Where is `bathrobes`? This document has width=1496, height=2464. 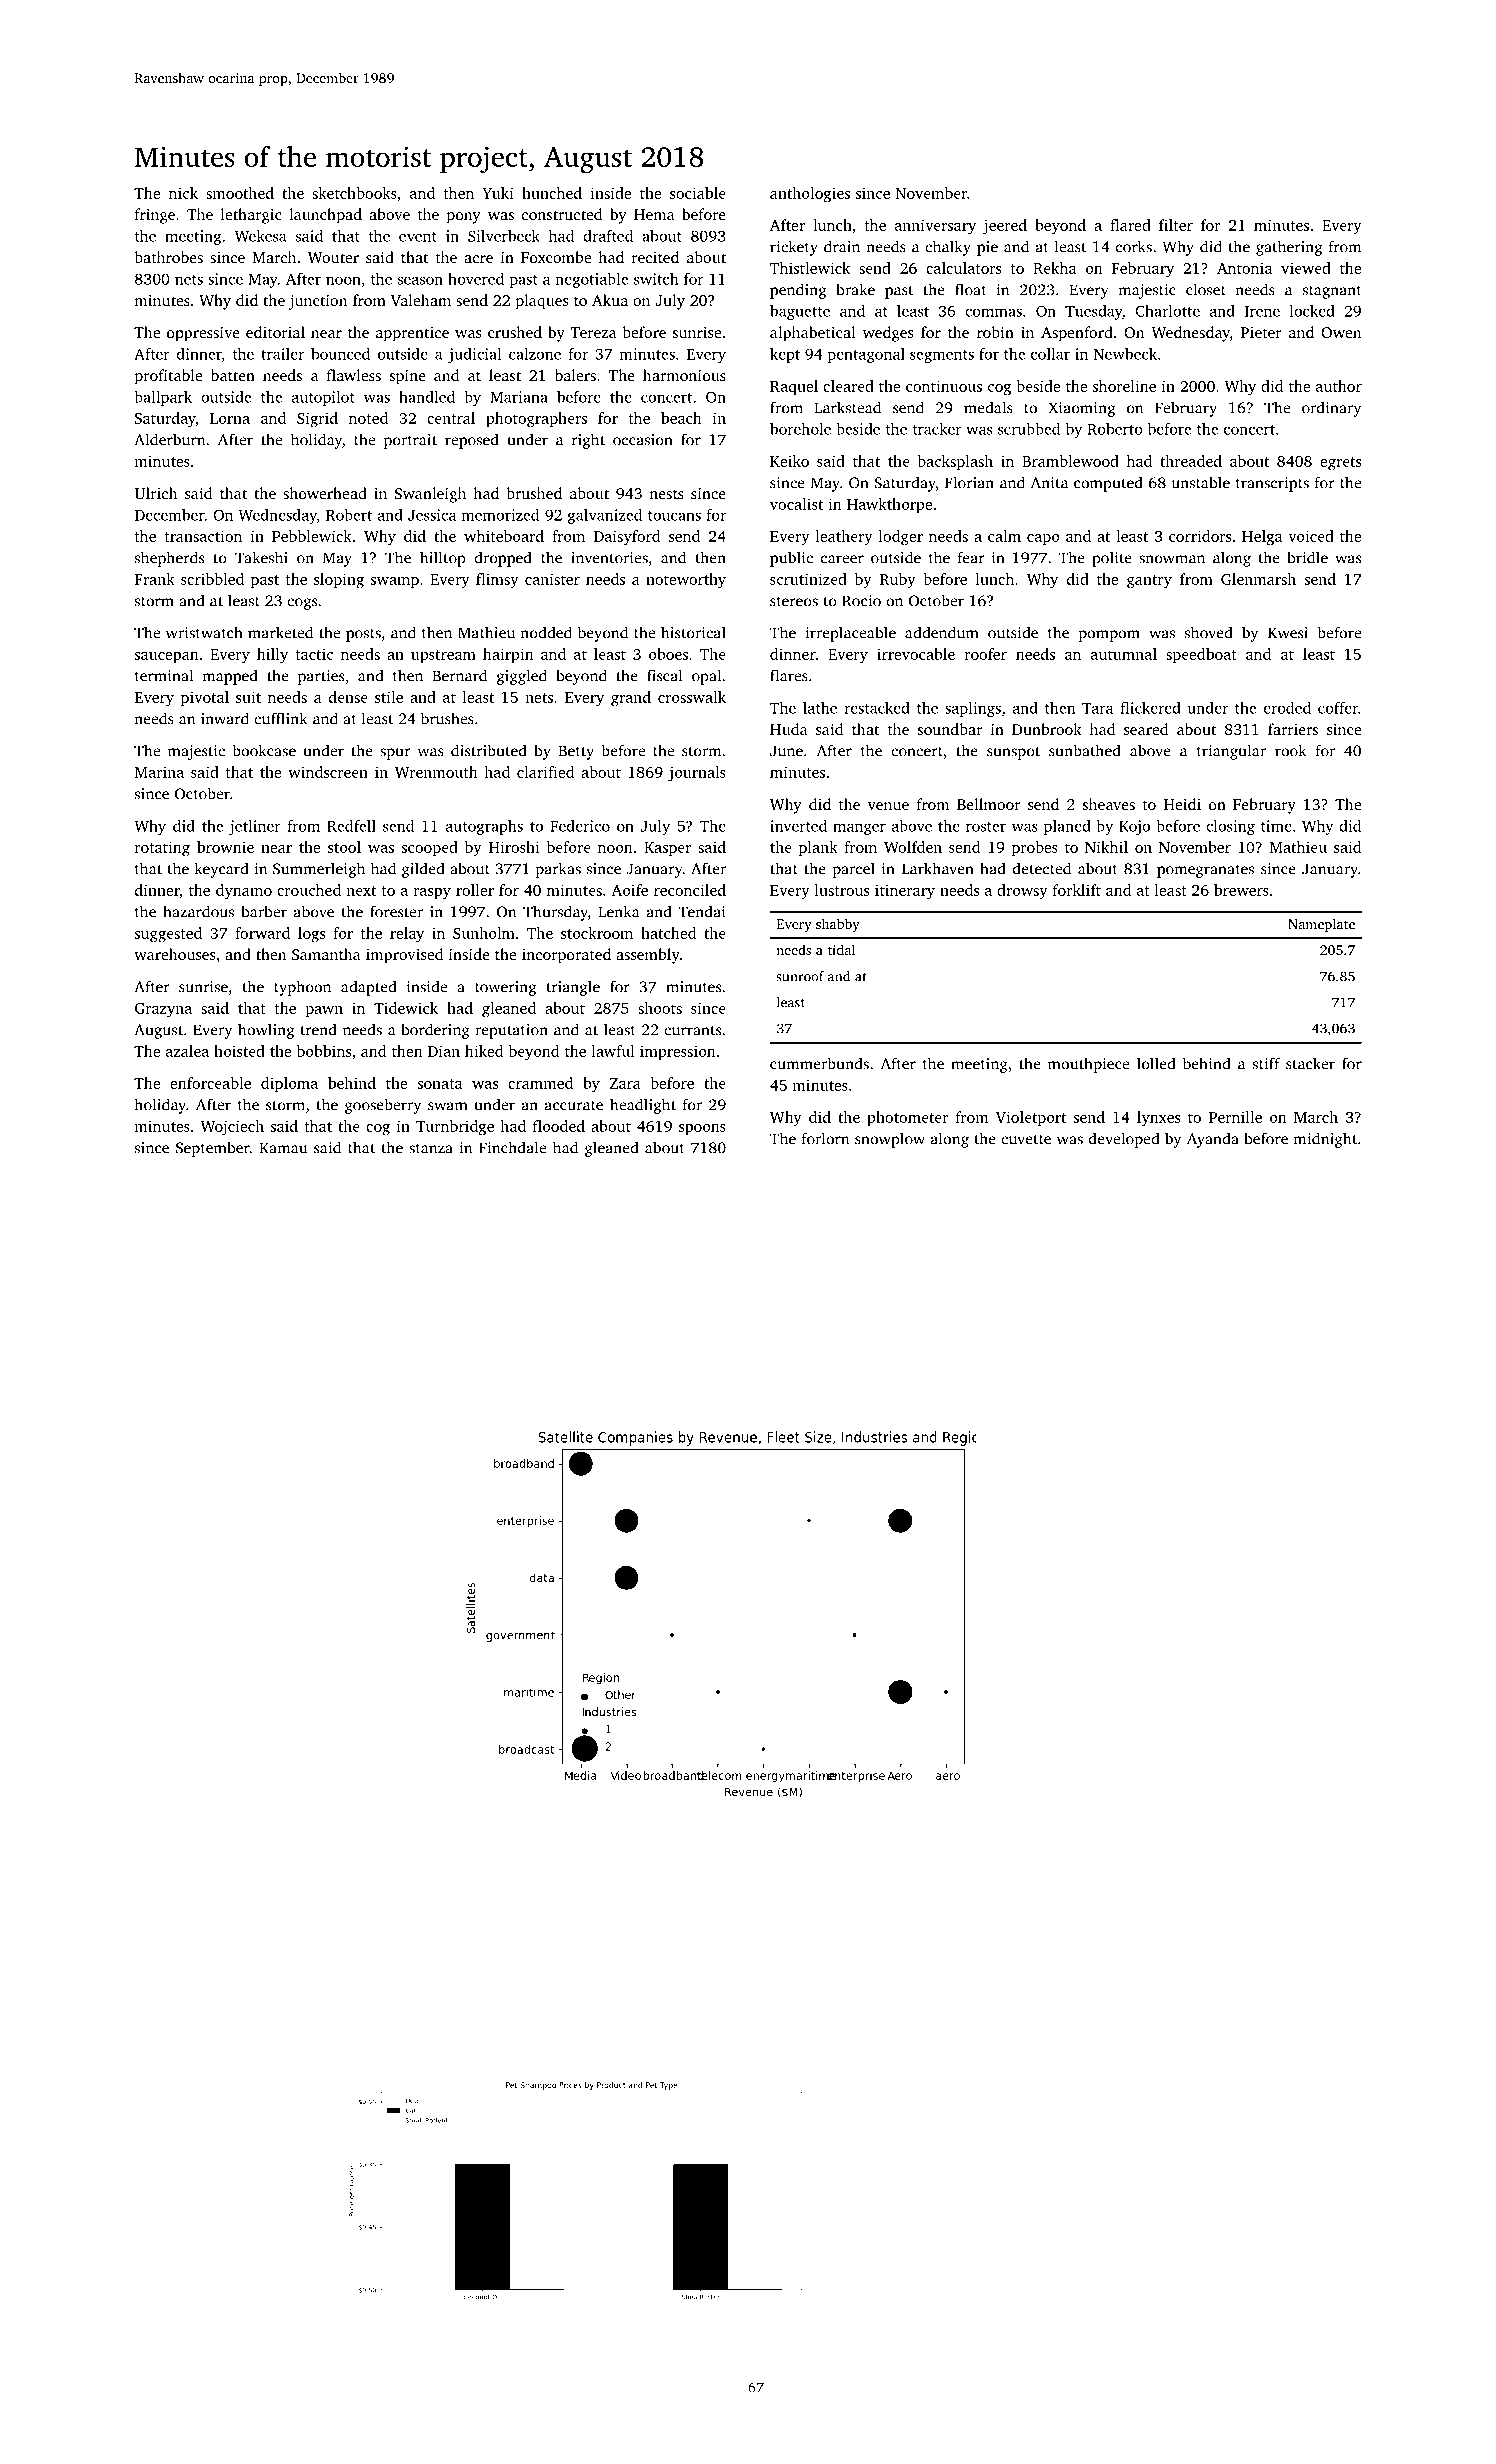
bathrobes is located at coordinates (169, 257).
